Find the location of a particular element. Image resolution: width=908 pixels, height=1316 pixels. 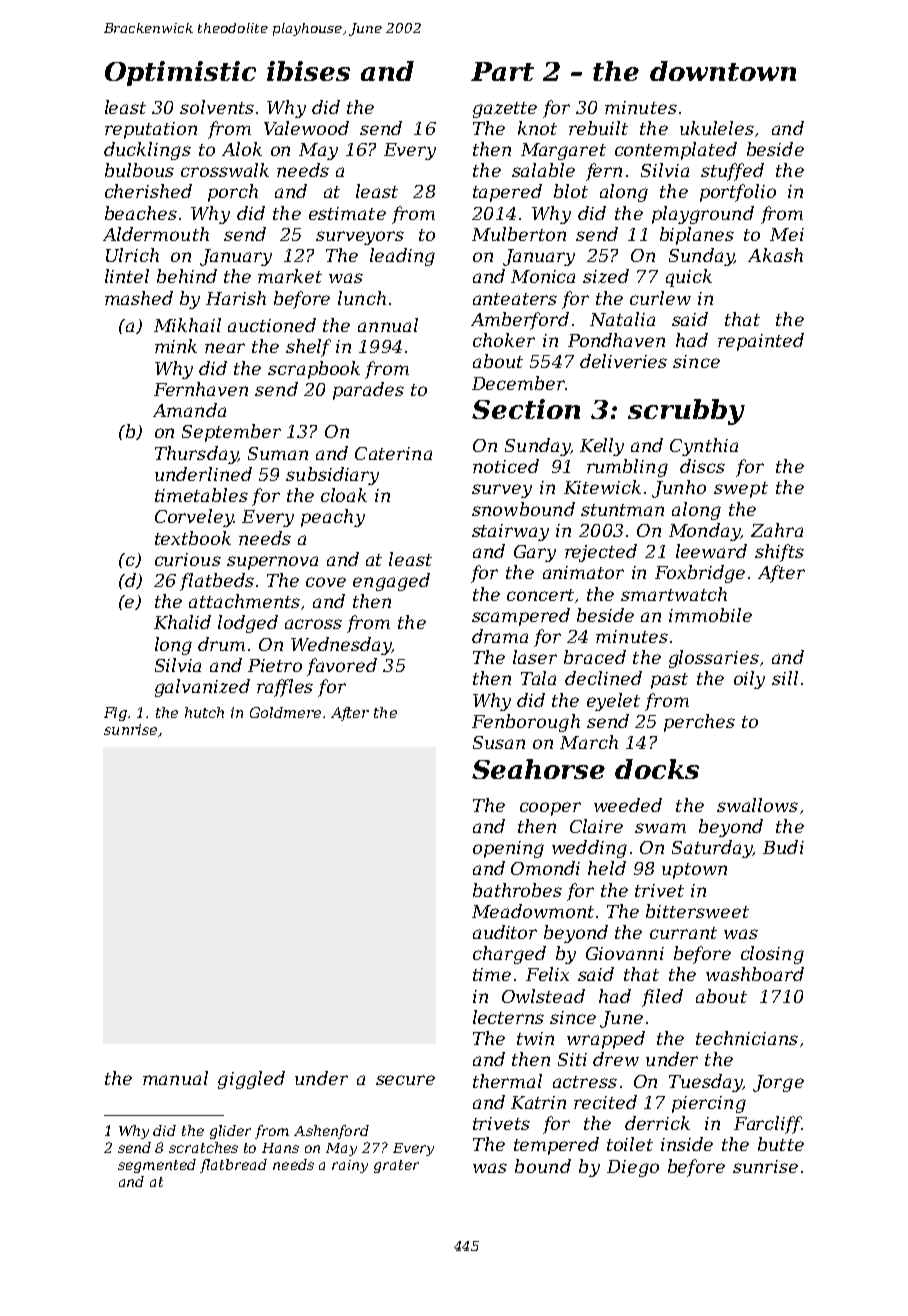

Ulrich is located at coordinates (132, 255).
